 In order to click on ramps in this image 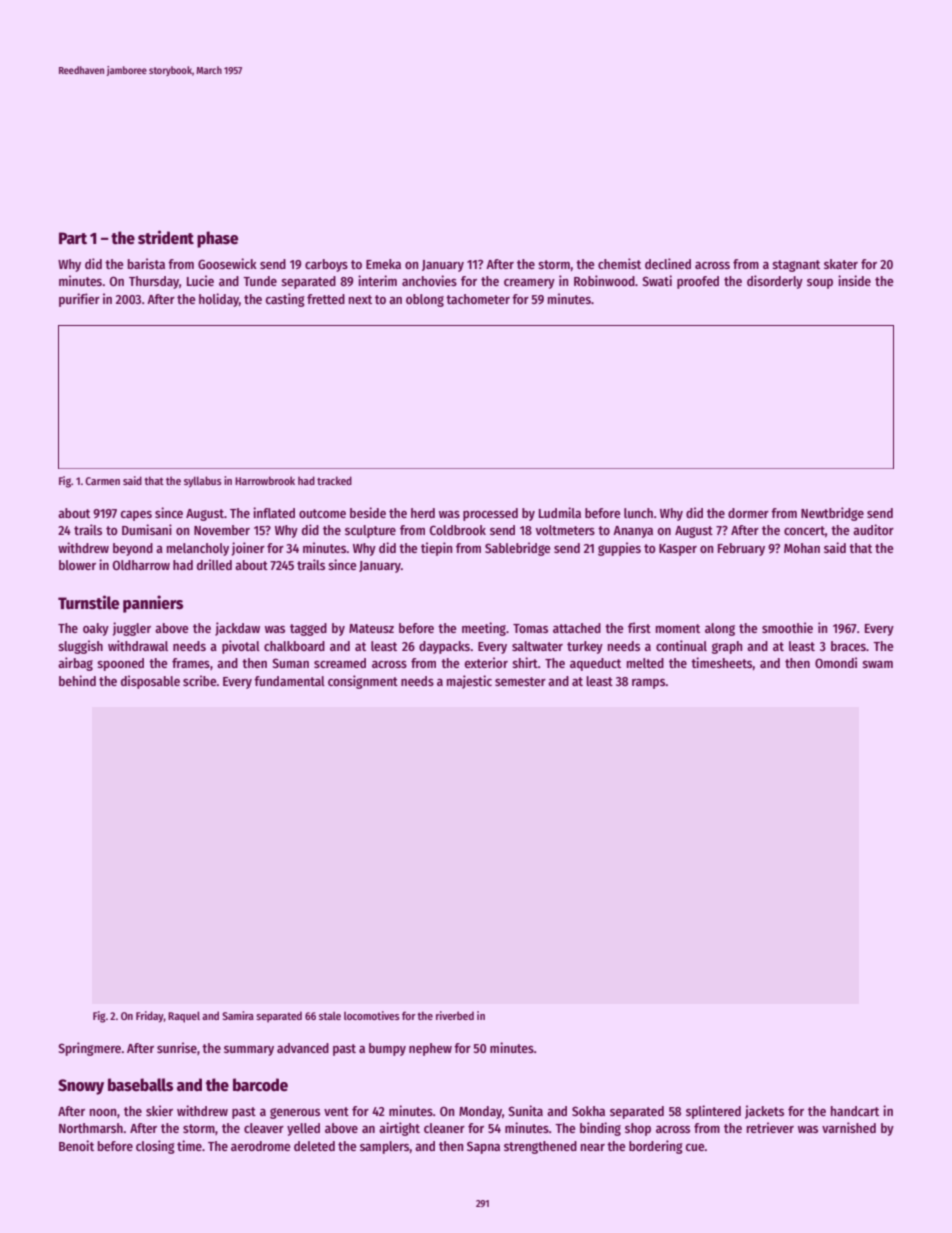, I will do `click(649, 684)`.
